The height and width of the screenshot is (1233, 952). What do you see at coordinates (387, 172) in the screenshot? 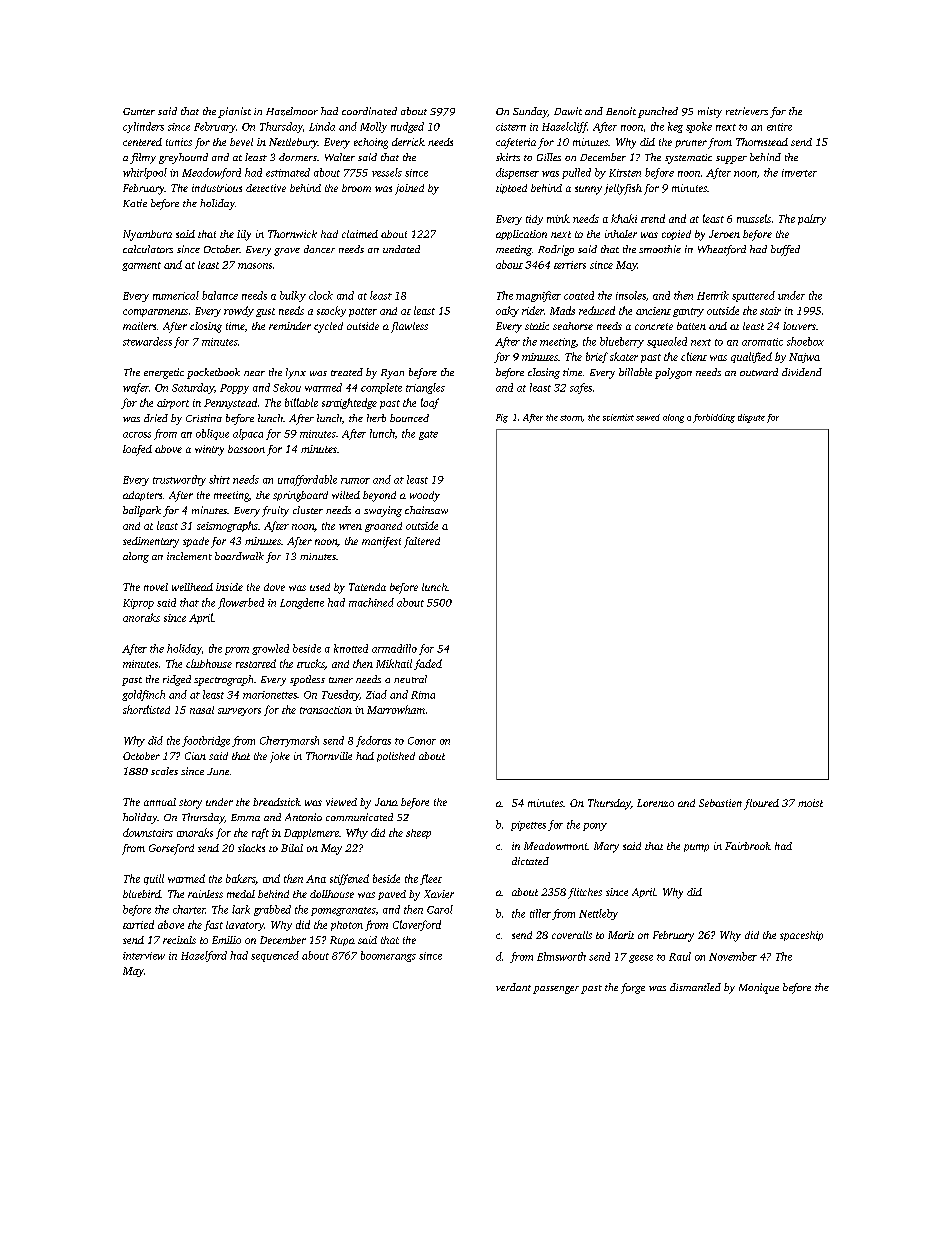
I see `vessels` at bounding box center [387, 172].
